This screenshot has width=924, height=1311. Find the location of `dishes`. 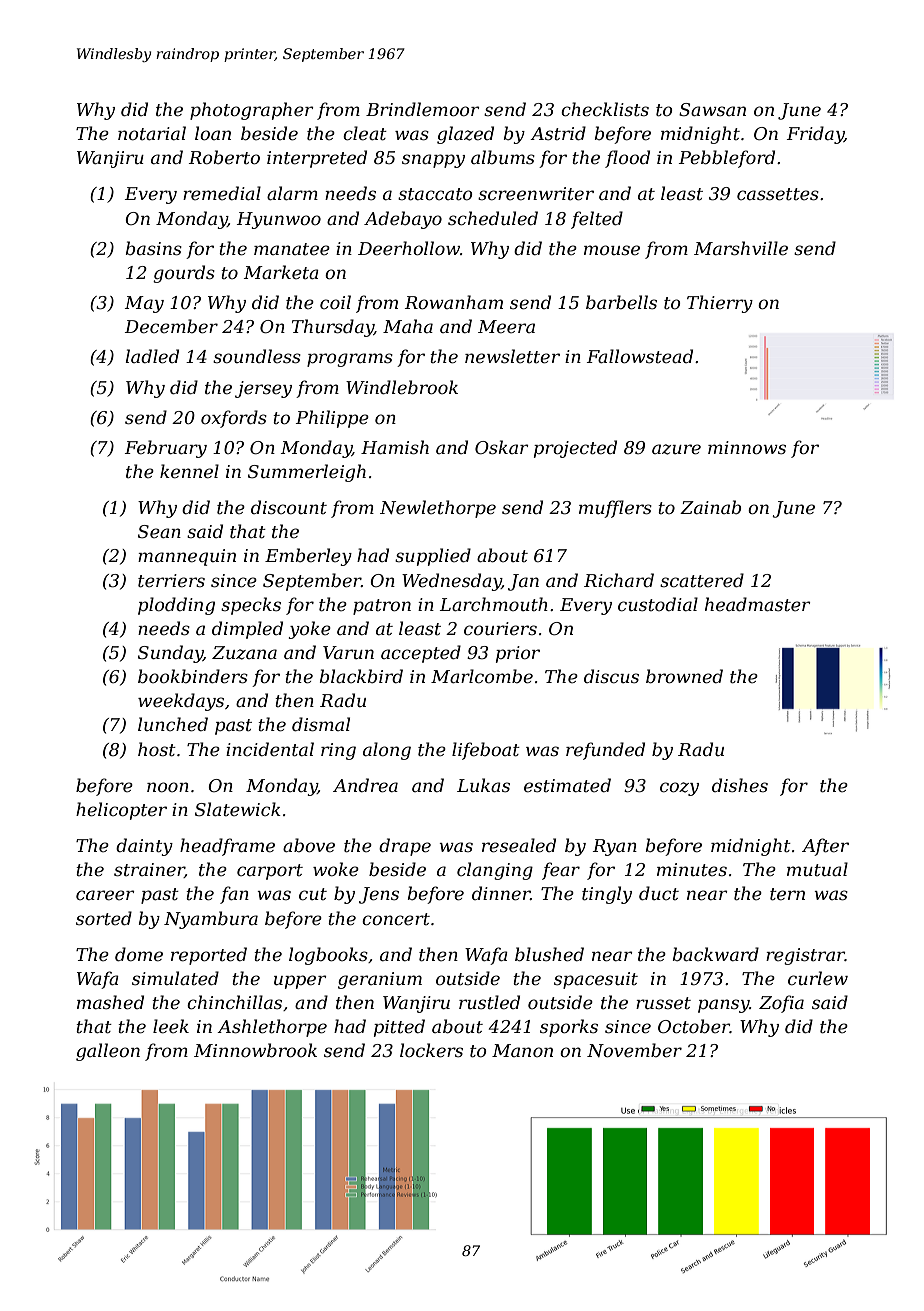

dishes is located at coordinates (740, 785).
